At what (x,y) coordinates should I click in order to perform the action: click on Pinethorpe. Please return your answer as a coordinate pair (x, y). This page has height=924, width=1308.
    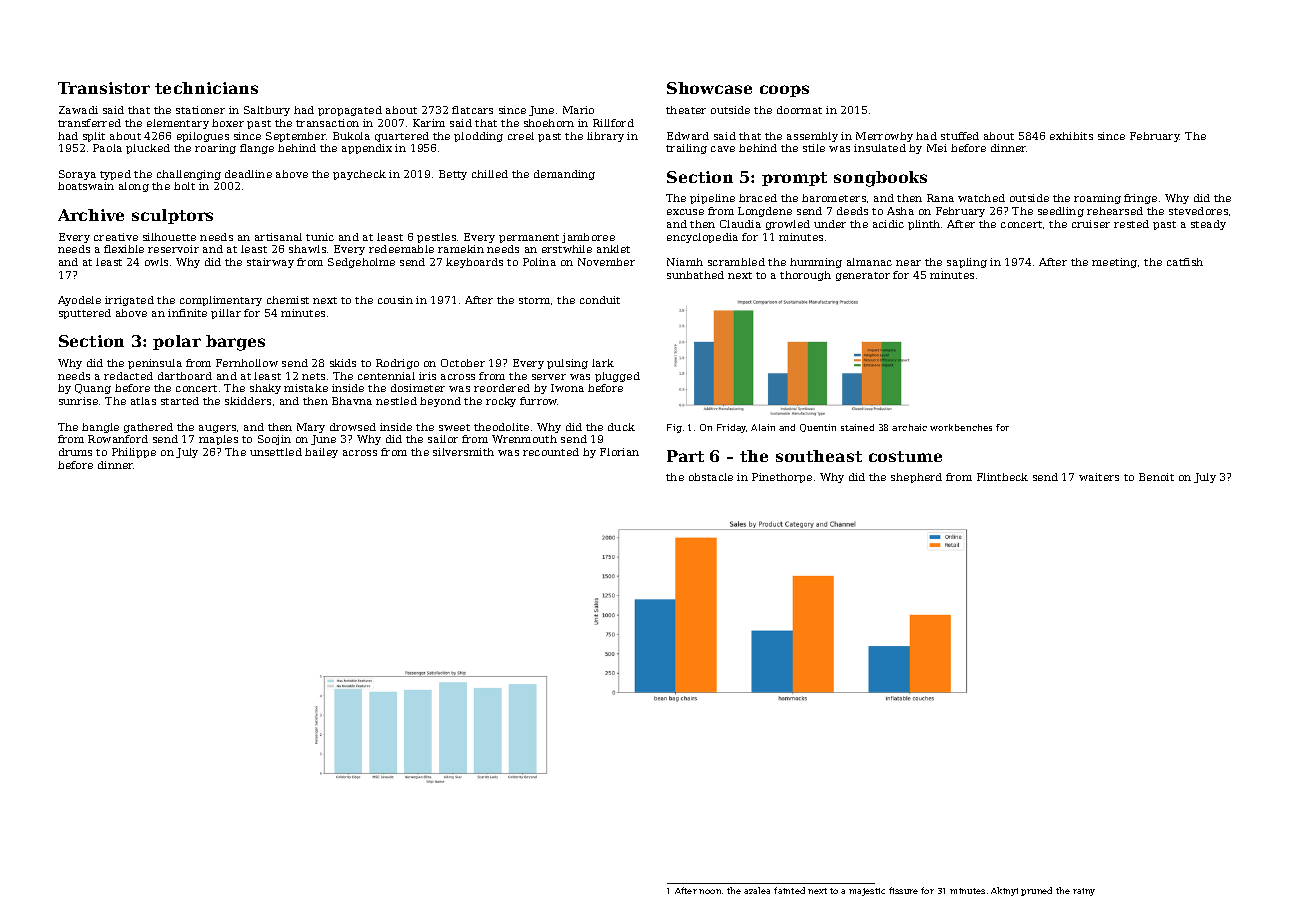
    Looking at the image, I should click on (782, 478).
